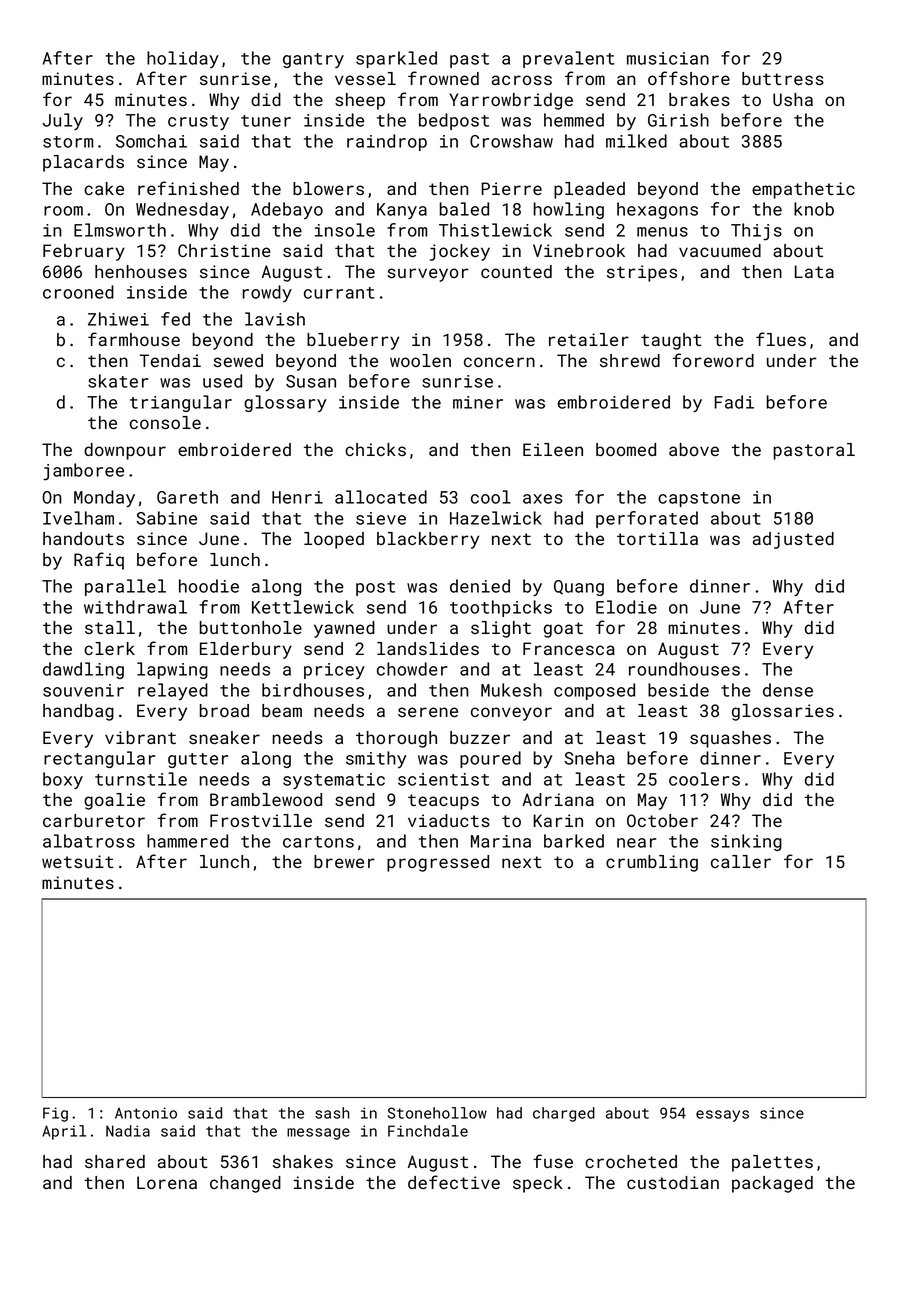  Describe the element at coordinates (814, 271) in the document. I see `Lata` at that location.
